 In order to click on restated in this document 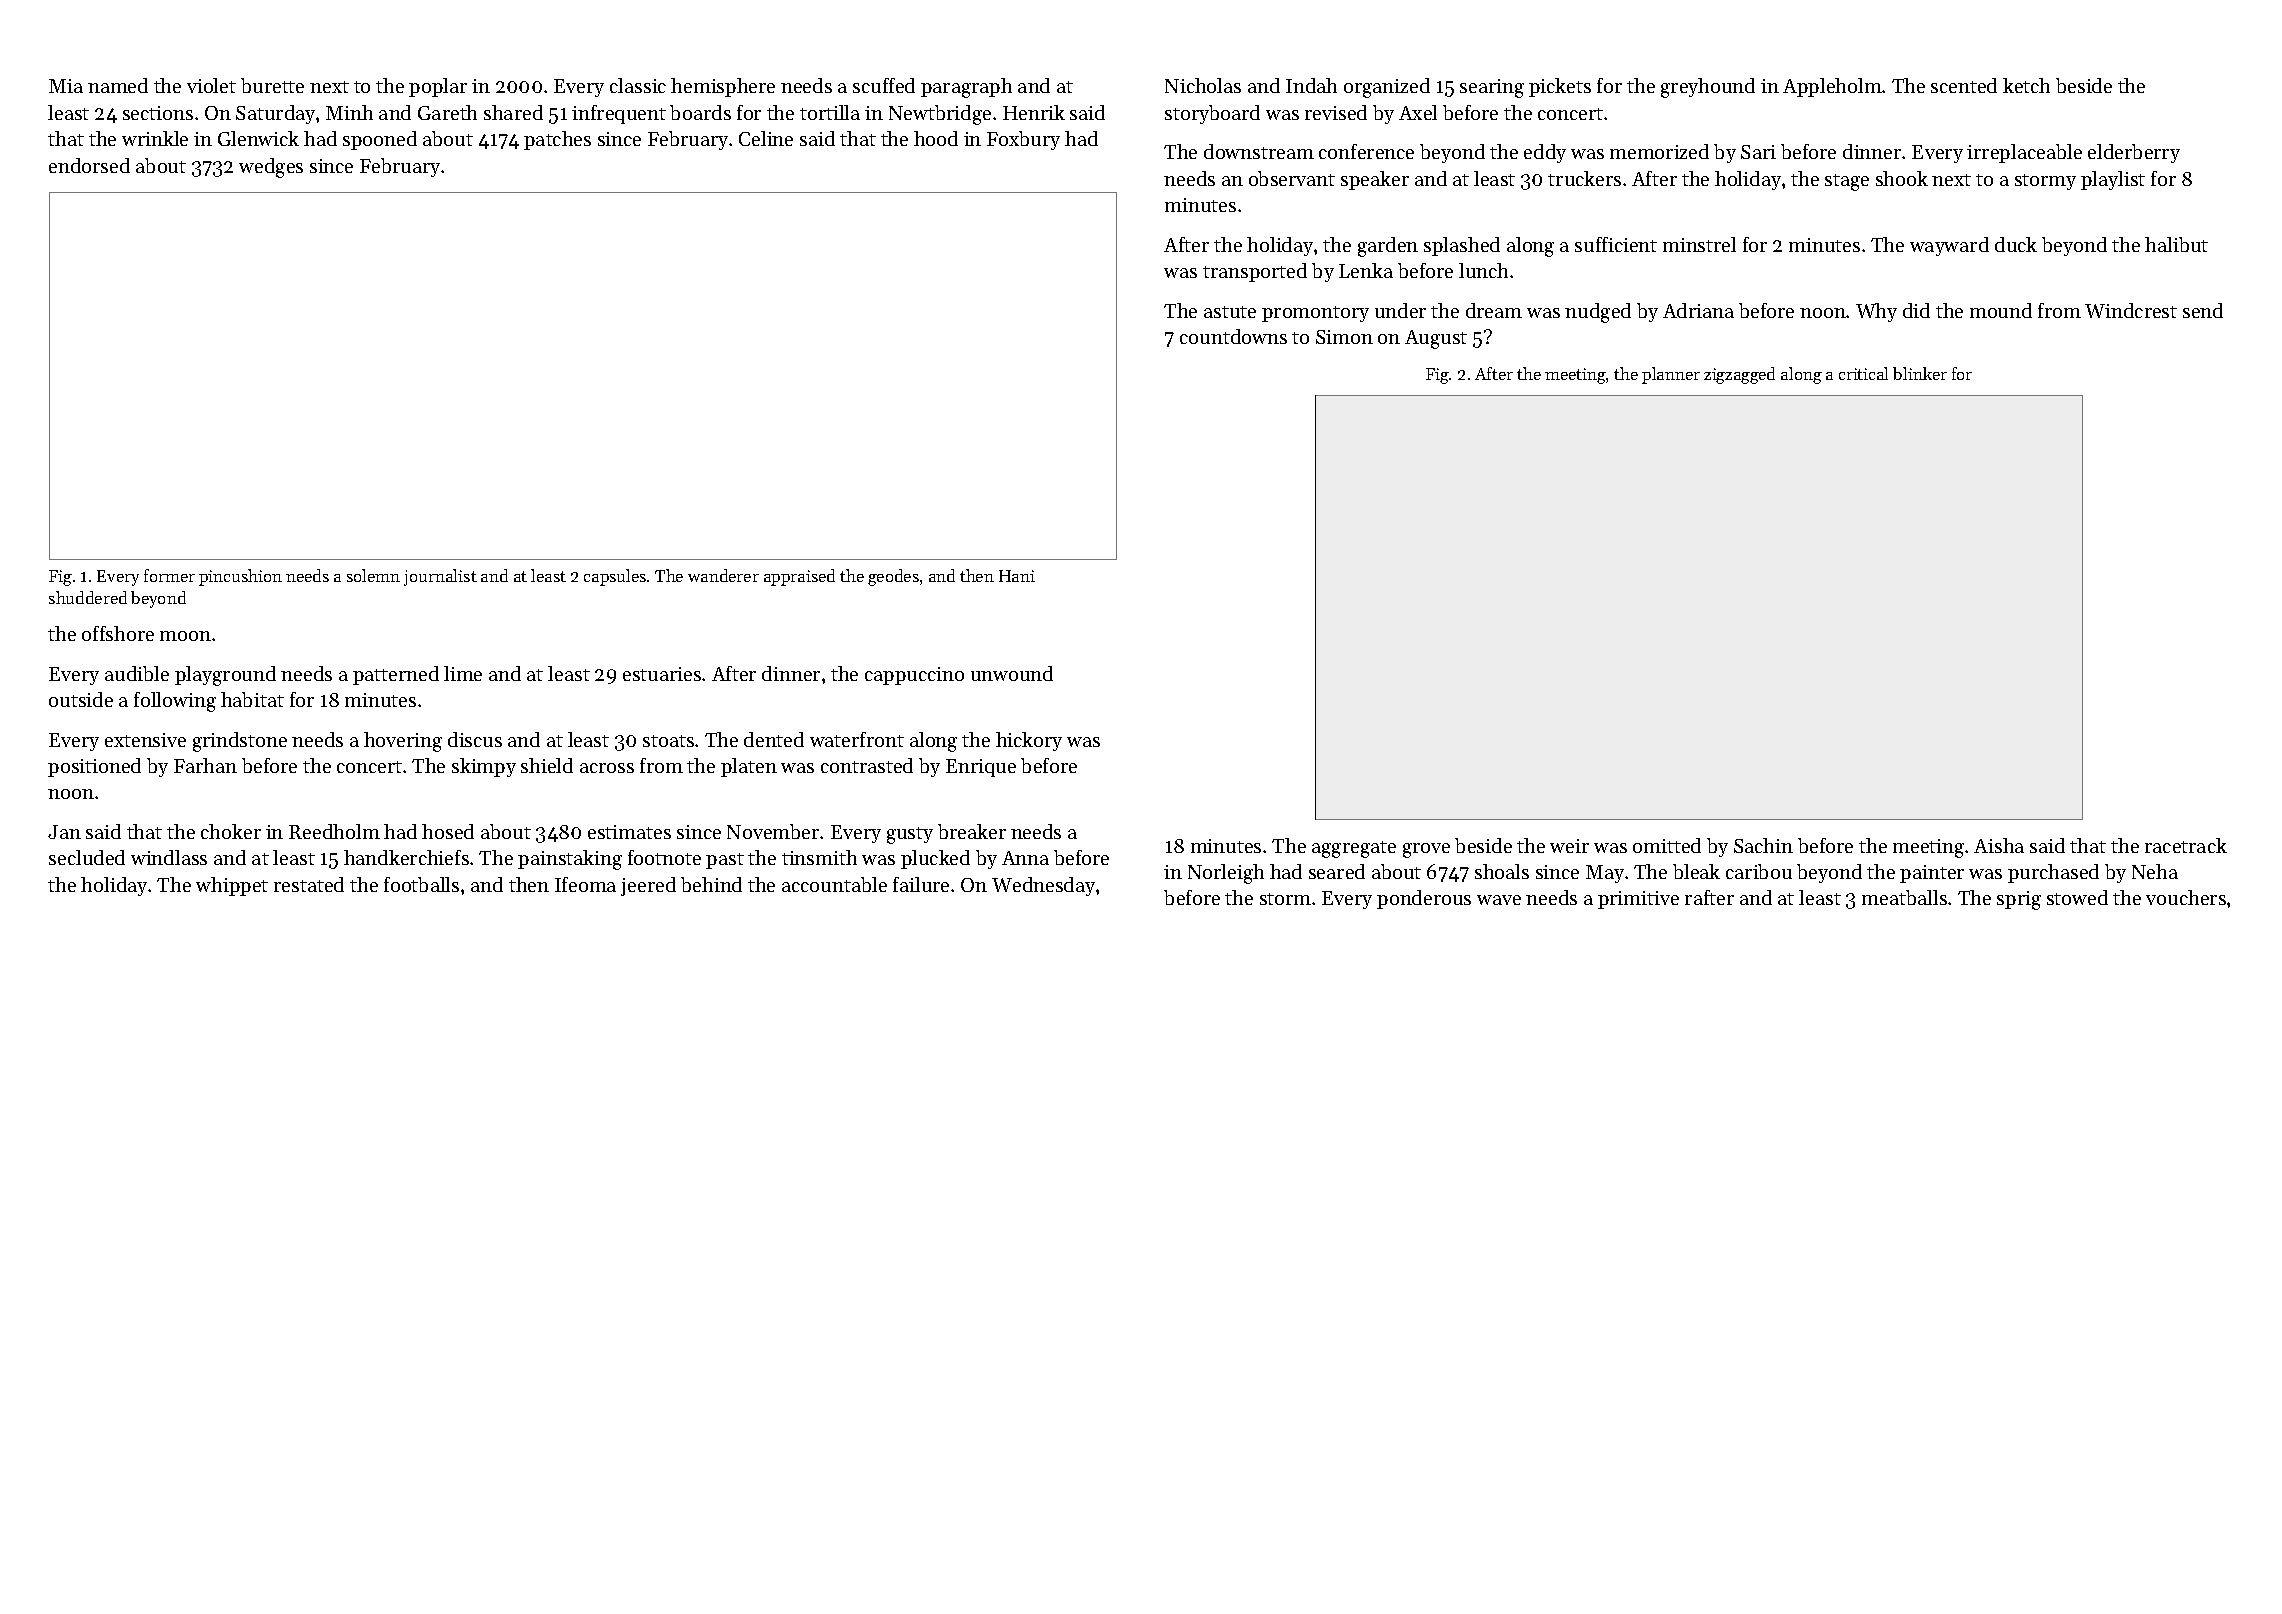, I will do `click(309, 884)`.
